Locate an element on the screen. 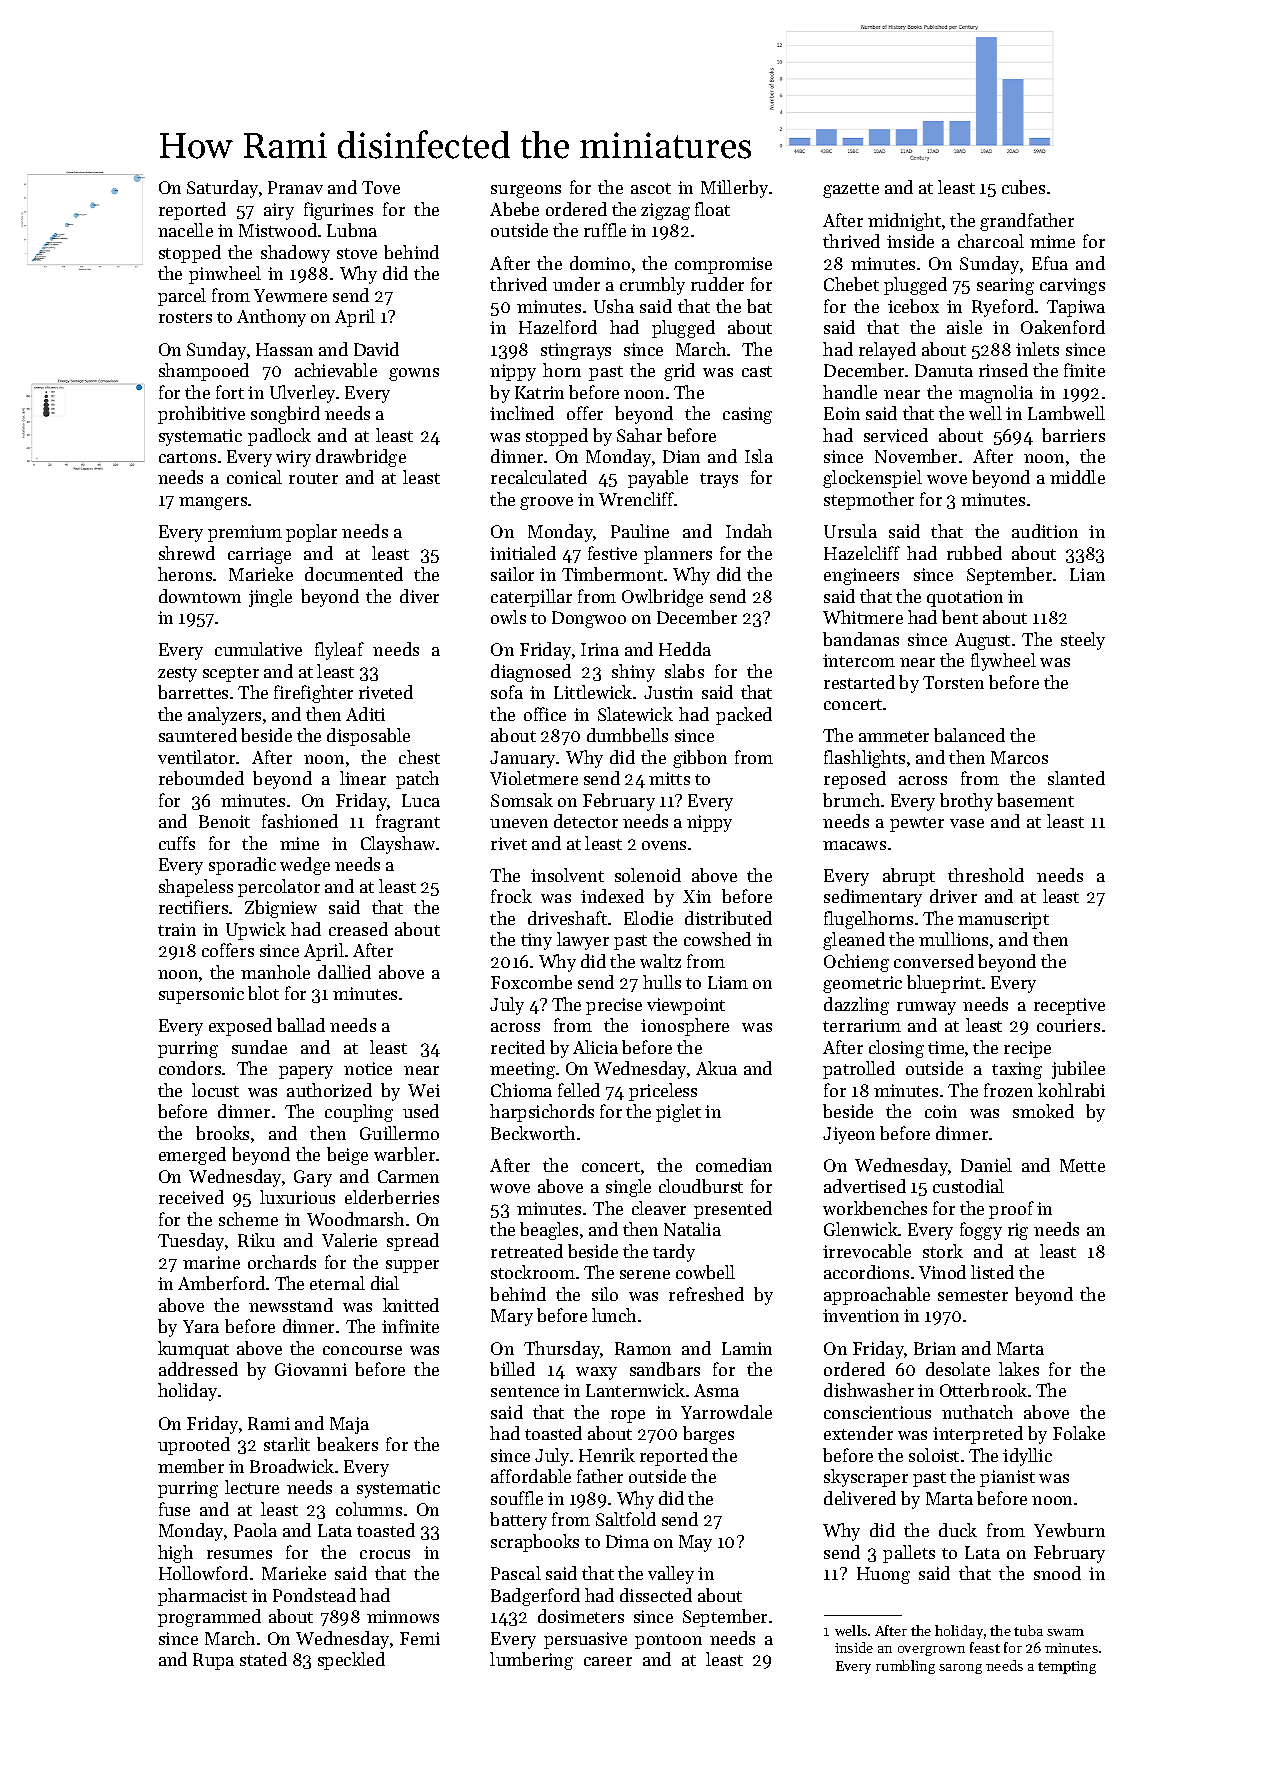 This screenshot has width=1264, height=1788. Pranav is located at coordinates (295, 187).
